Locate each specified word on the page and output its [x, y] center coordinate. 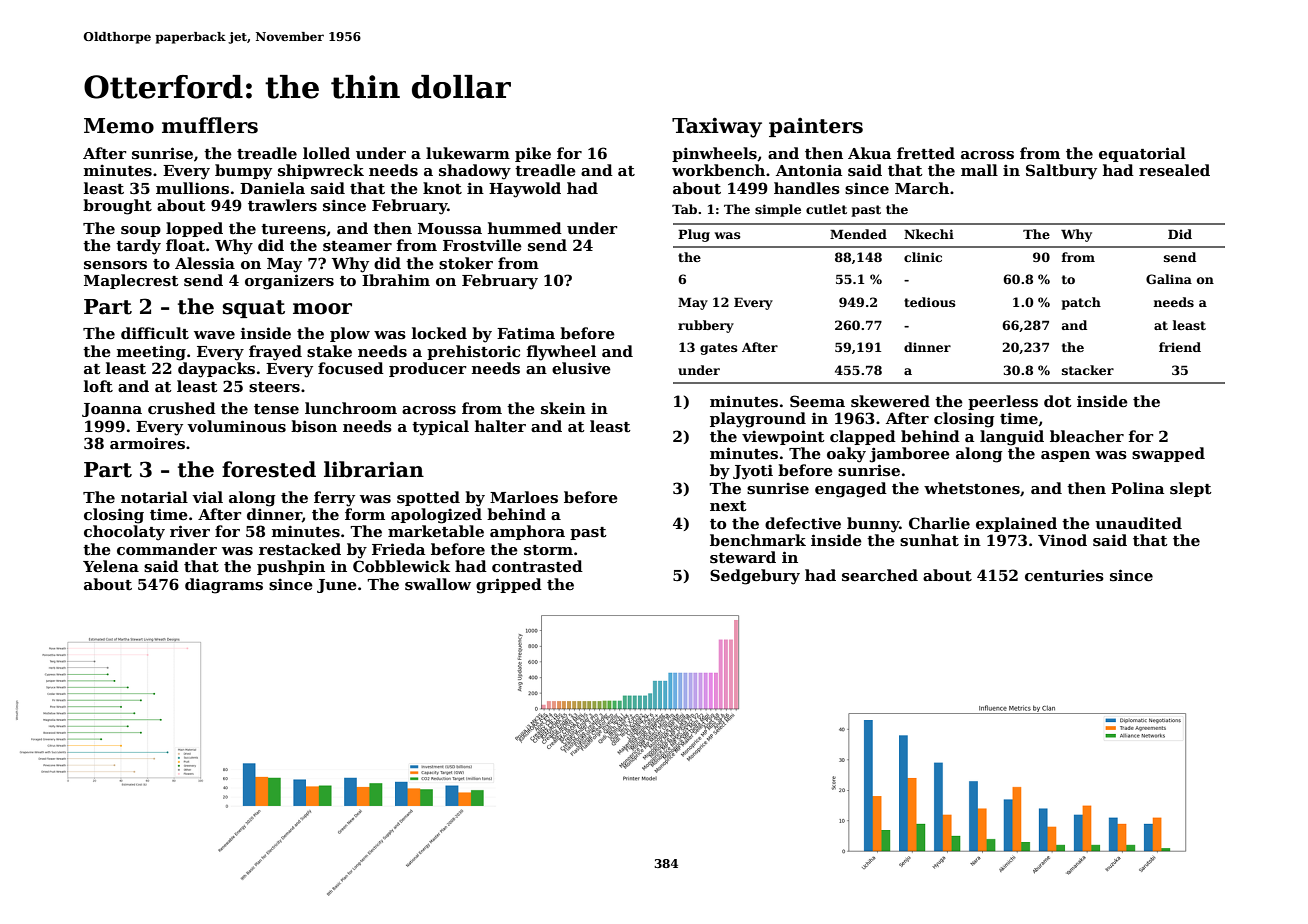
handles [807, 188]
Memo [119, 126]
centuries [1064, 575]
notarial [154, 497]
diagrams [224, 586]
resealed [1174, 170]
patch [1081, 303]
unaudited [1138, 523]
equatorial [1142, 154]
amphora [527, 532]
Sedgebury [755, 577]
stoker [466, 263]
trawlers [282, 205]
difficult [155, 333]
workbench [718, 170]
